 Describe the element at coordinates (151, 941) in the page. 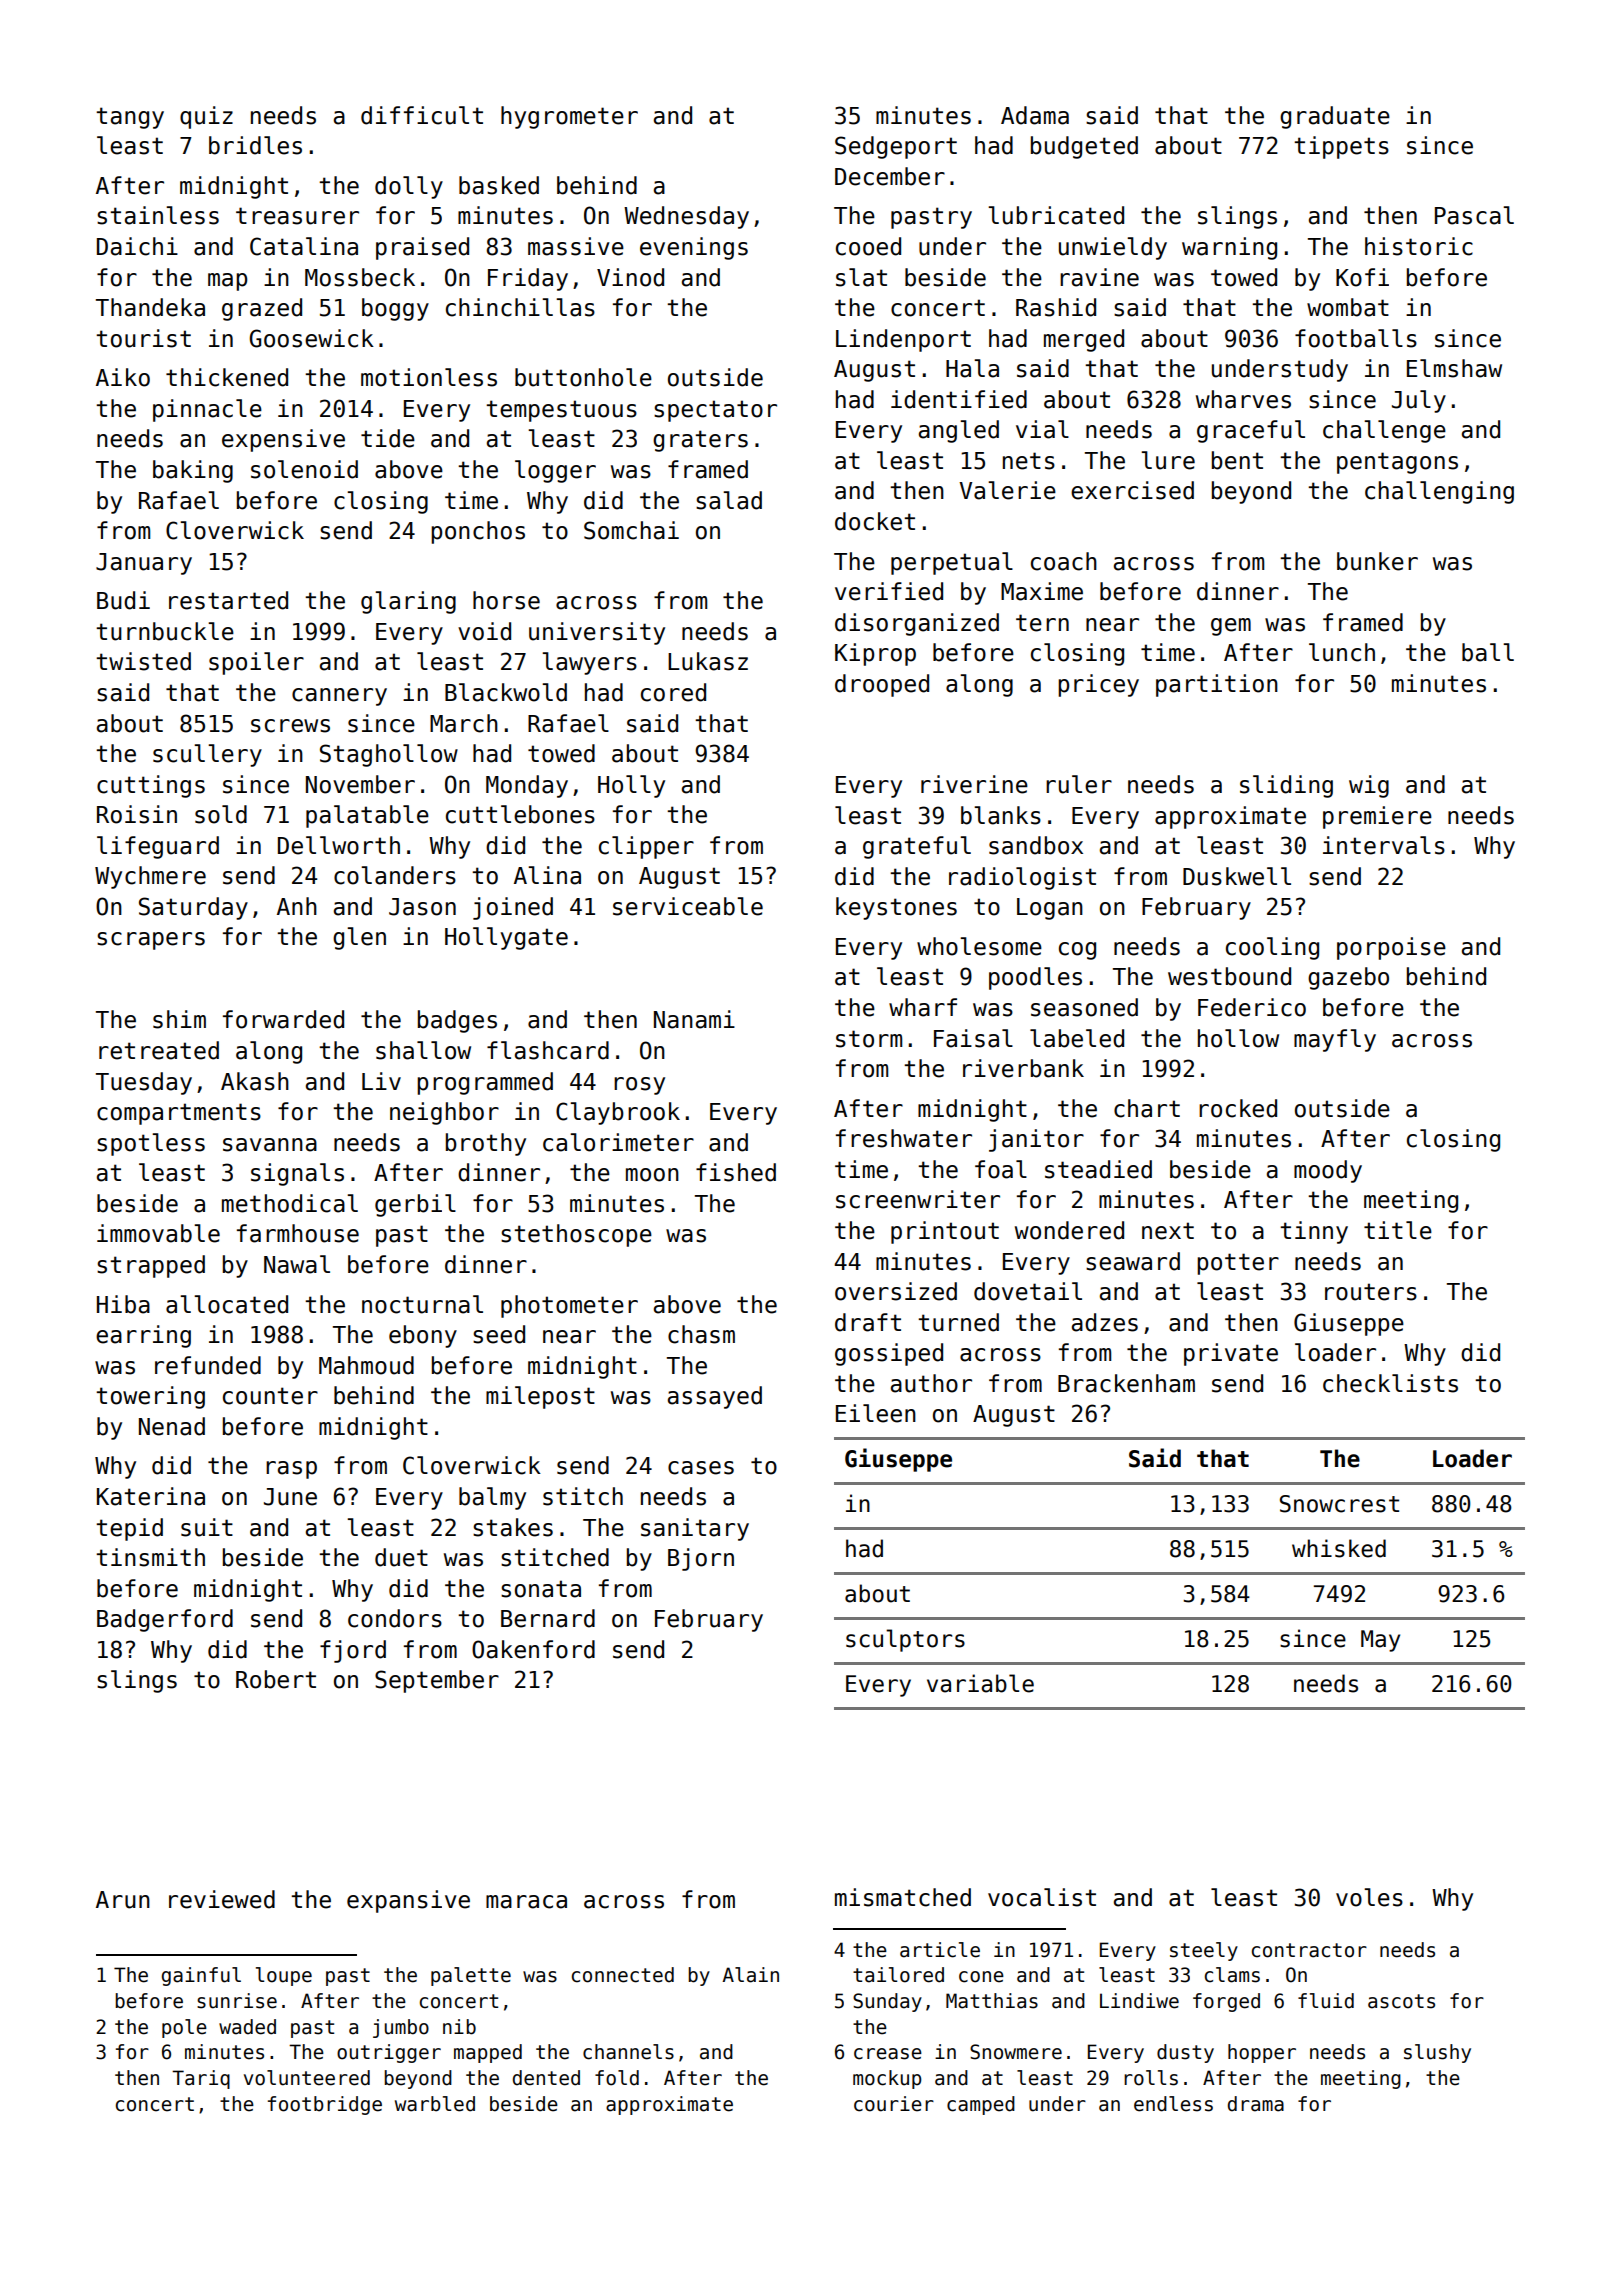

I see `scrapers` at that location.
